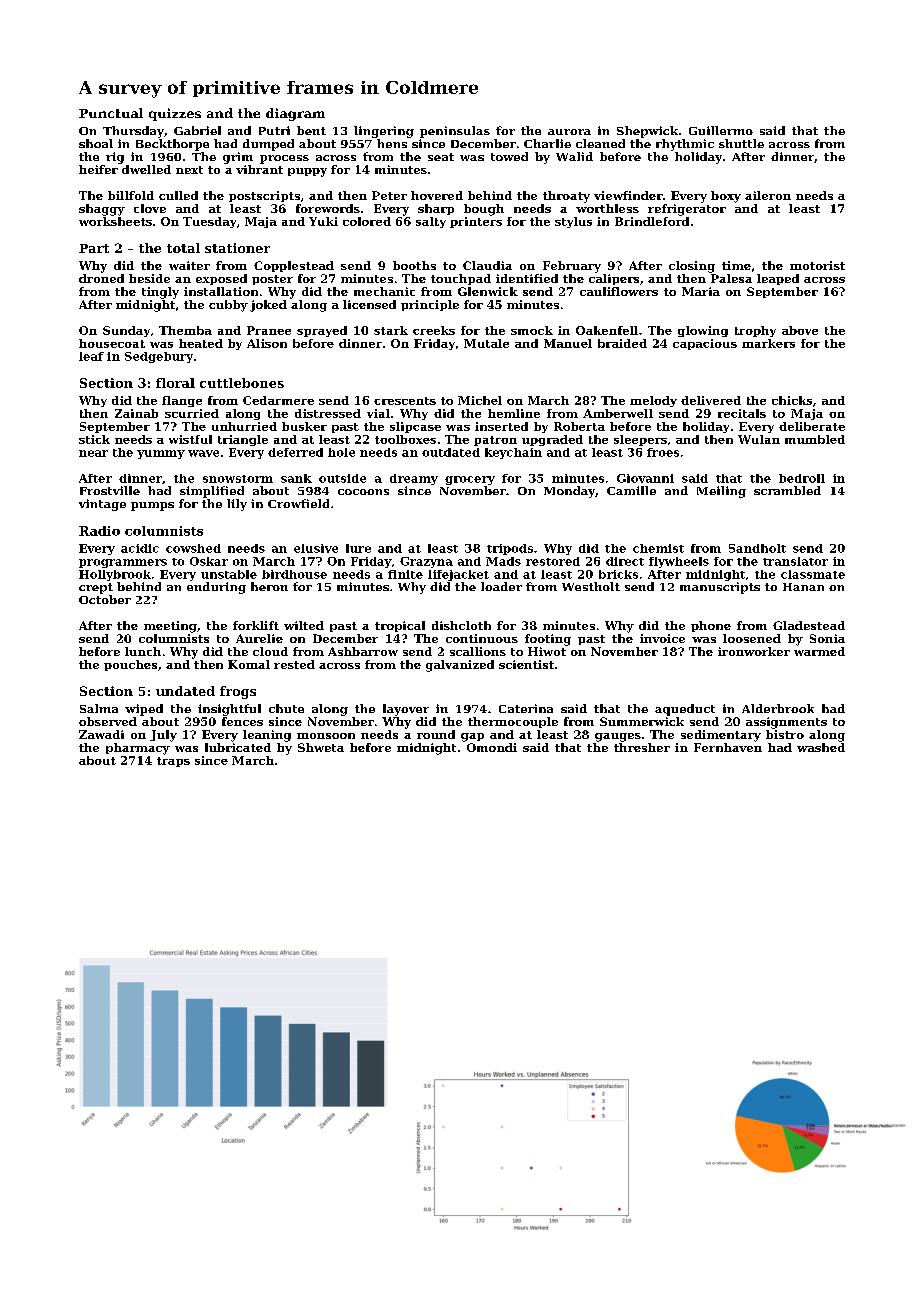 This page has height=1308, width=924. I want to click on rhythmic, so click(685, 145).
